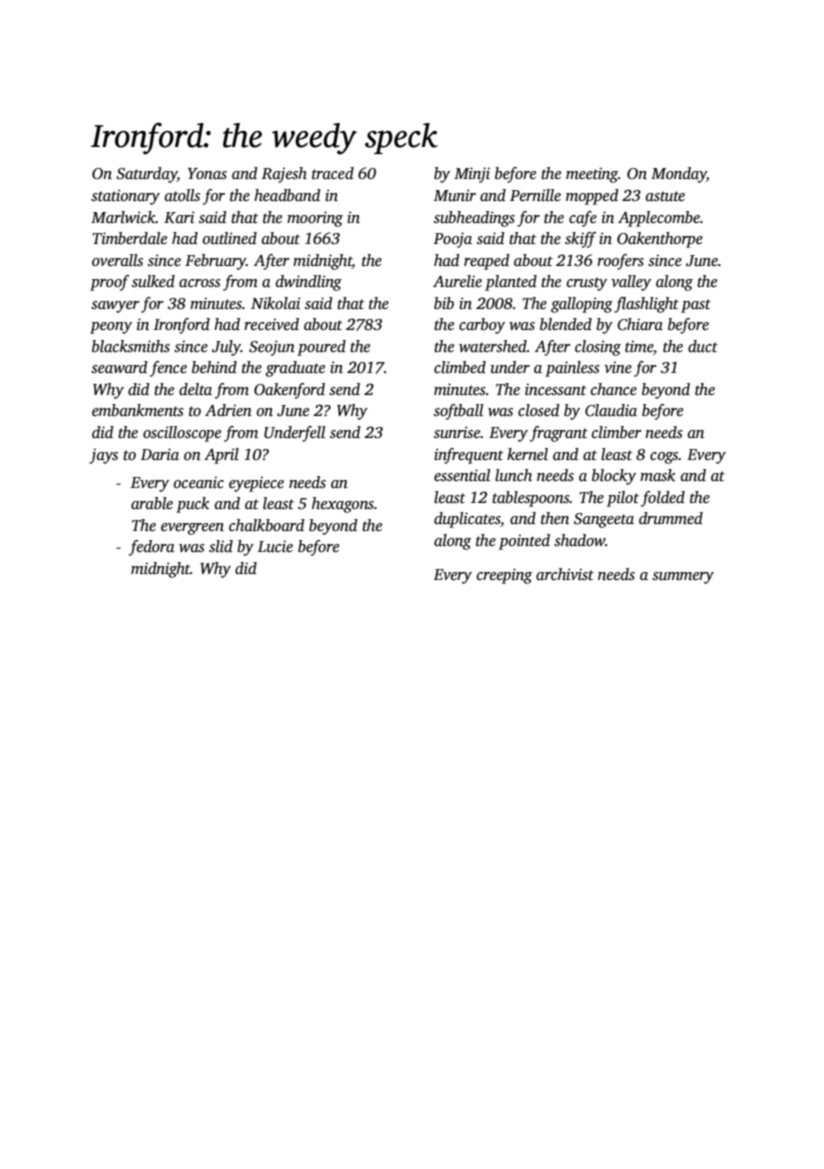 The image size is (824, 1169). Describe the element at coordinates (321, 348) in the page. I see `poured` at that location.
